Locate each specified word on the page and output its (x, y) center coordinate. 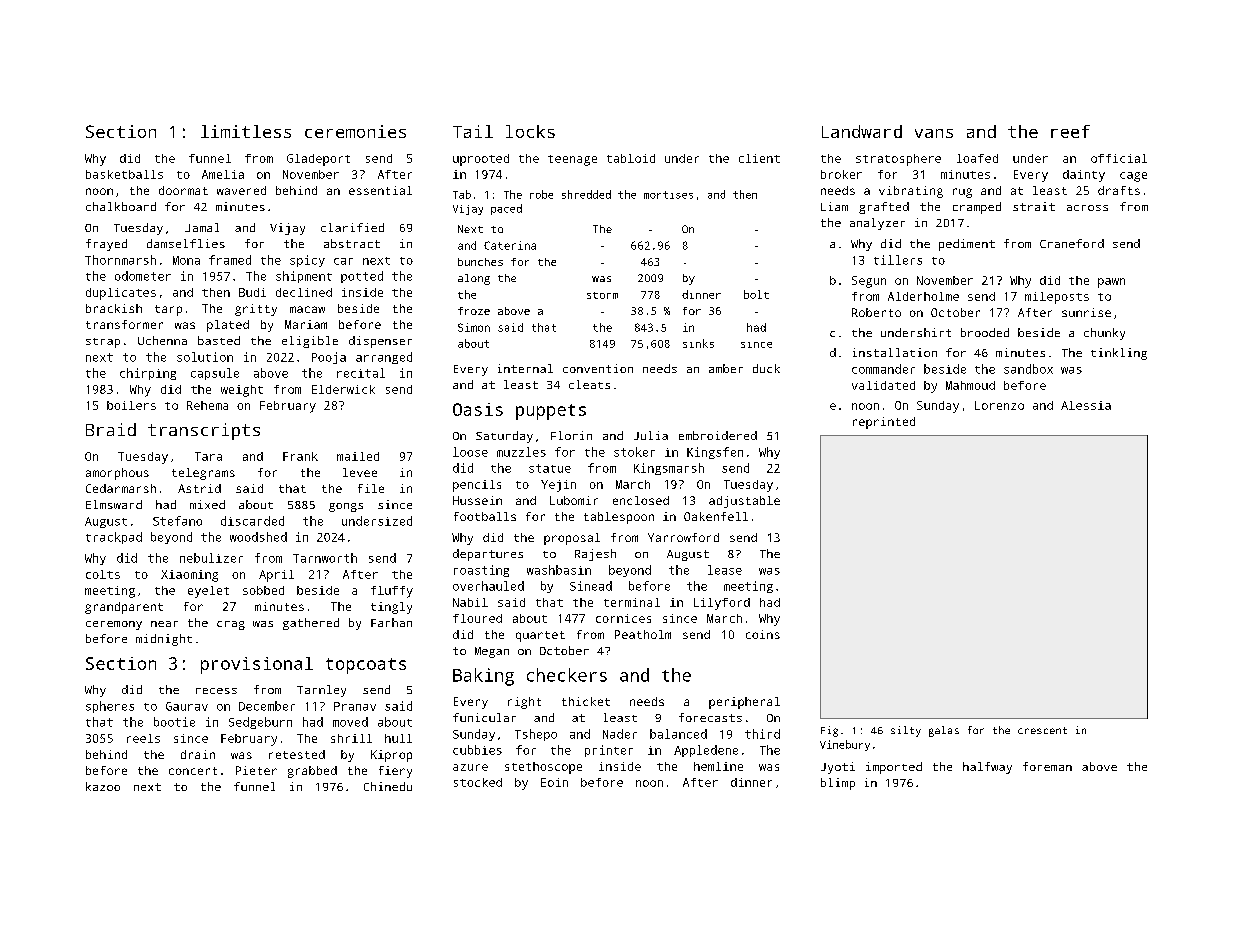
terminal (632, 602)
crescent (1042, 730)
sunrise (1086, 312)
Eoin (554, 782)
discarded (252, 521)
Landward (862, 131)
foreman (1047, 766)
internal (525, 368)
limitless (246, 131)
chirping (148, 374)
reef (1070, 131)
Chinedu (388, 786)
